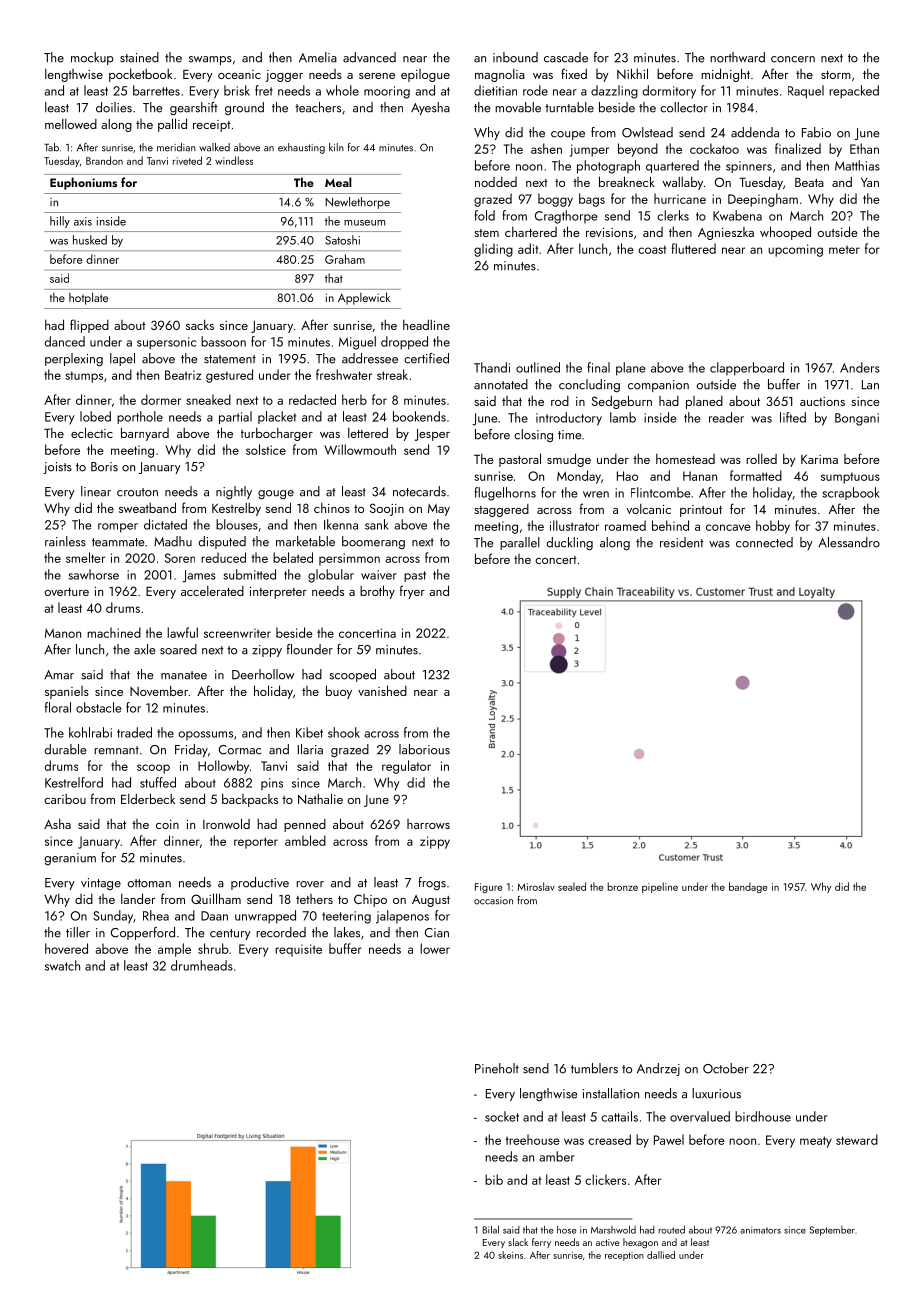  Describe the element at coordinates (515, 57) in the image. I see `inbound` at that location.
